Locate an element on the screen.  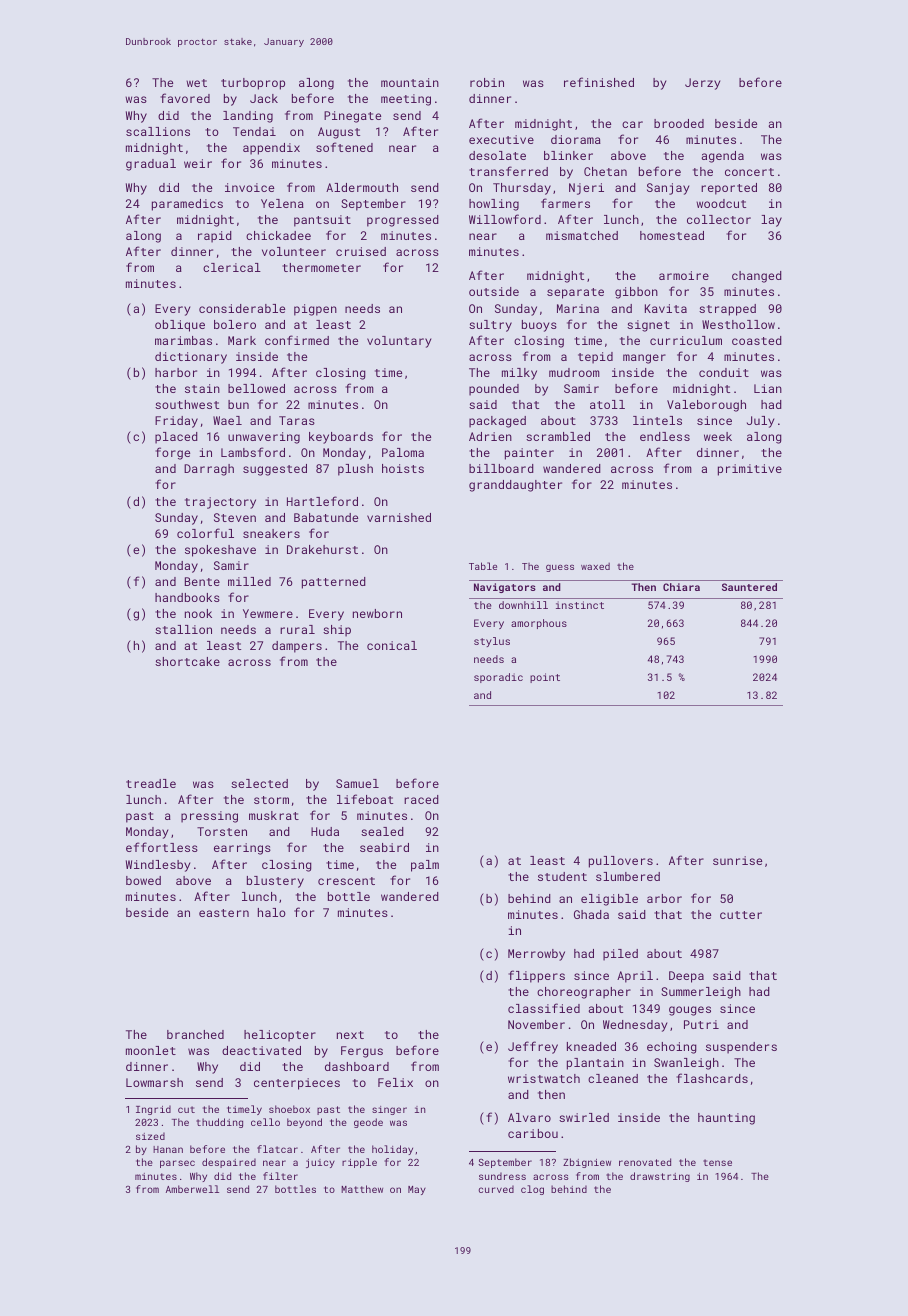
student is located at coordinates (562, 876).
